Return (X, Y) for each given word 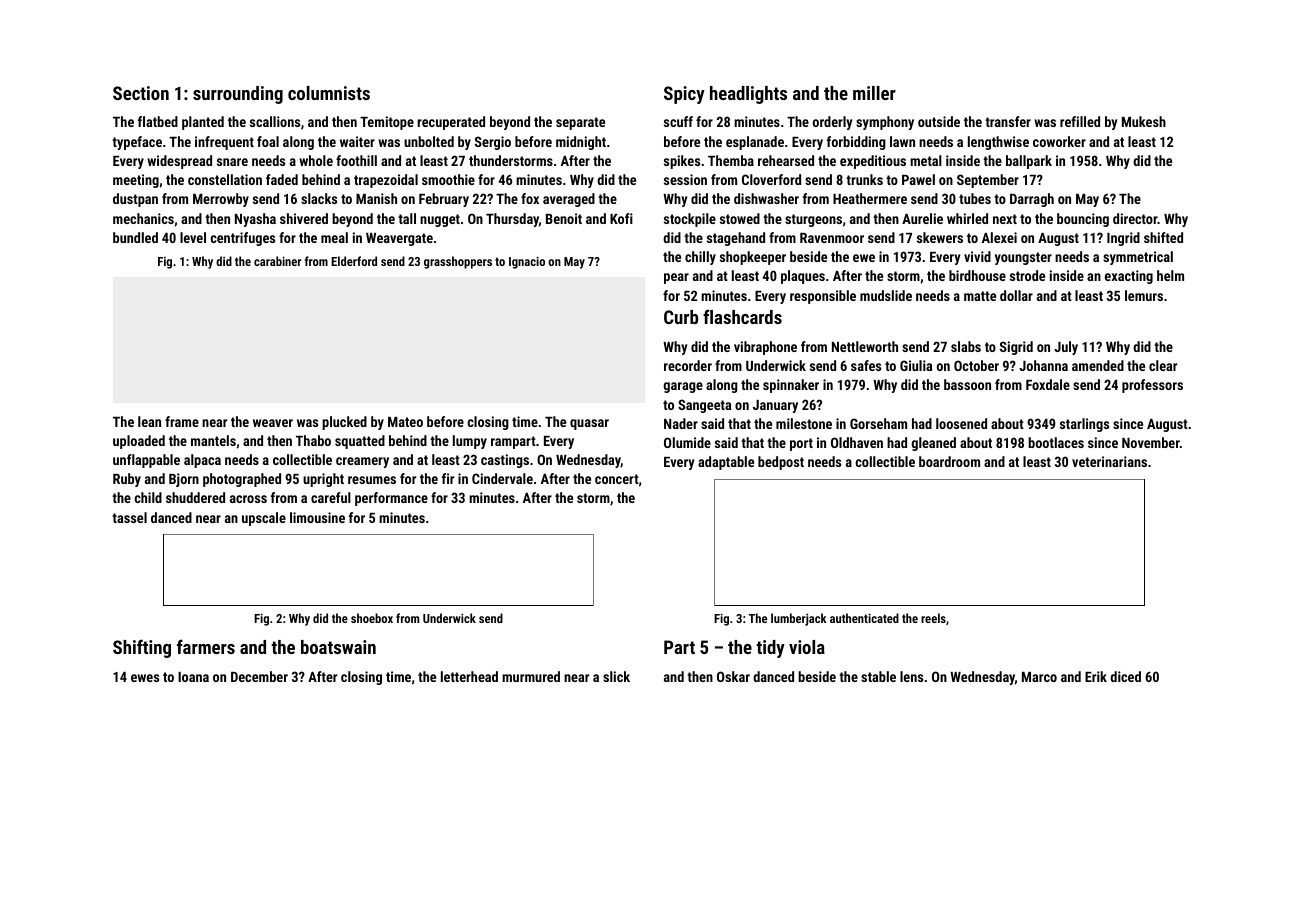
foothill (356, 160)
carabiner (277, 261)
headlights (748, 95)
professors (1152, 386)
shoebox (372, 618)
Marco (1039, 677)
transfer (1008, 121)
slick (616, 676)
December (259, 676)
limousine (317, 517)
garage (683, 387)
